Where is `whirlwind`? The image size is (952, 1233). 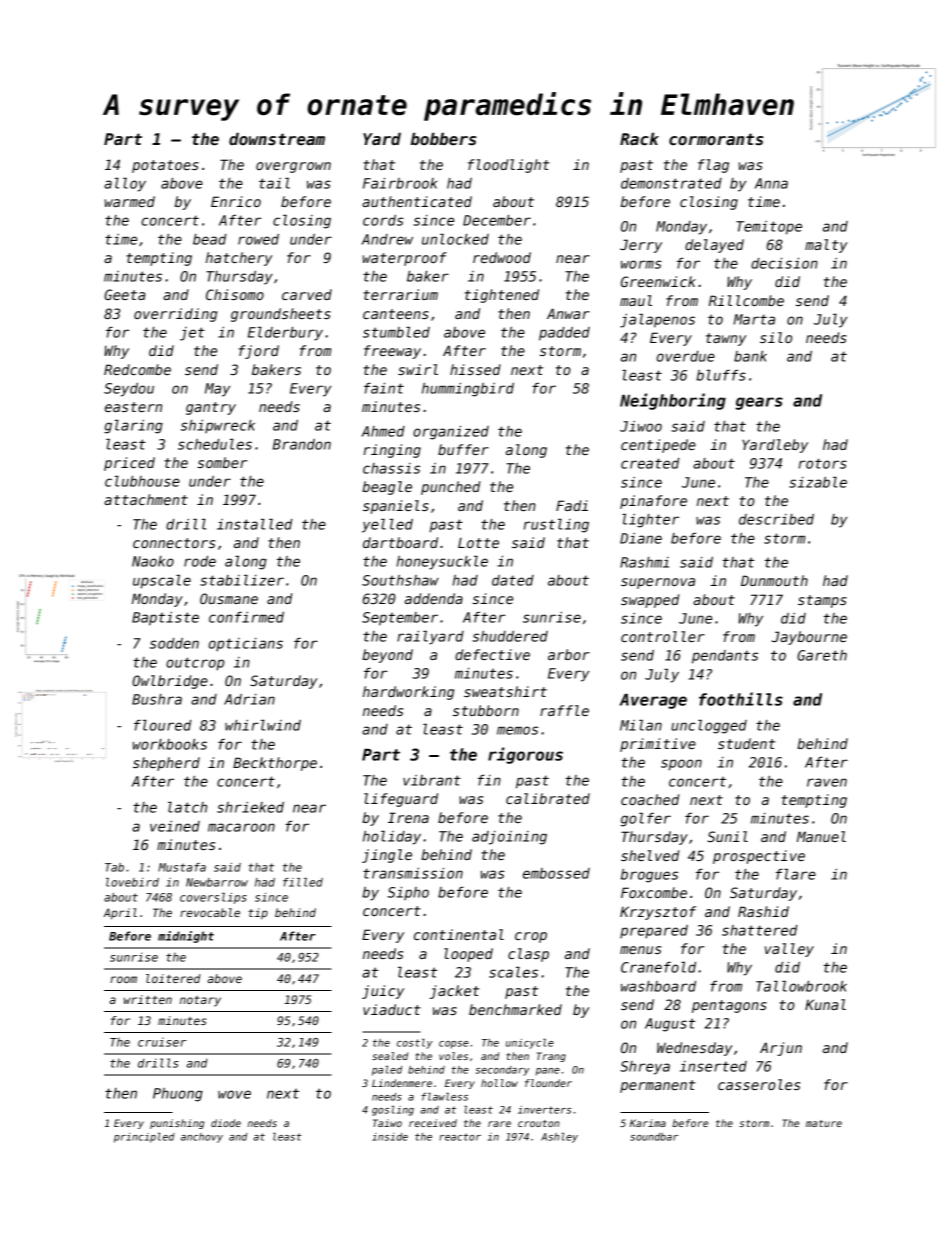
whirlwind is located at coordinates (263, 725).
